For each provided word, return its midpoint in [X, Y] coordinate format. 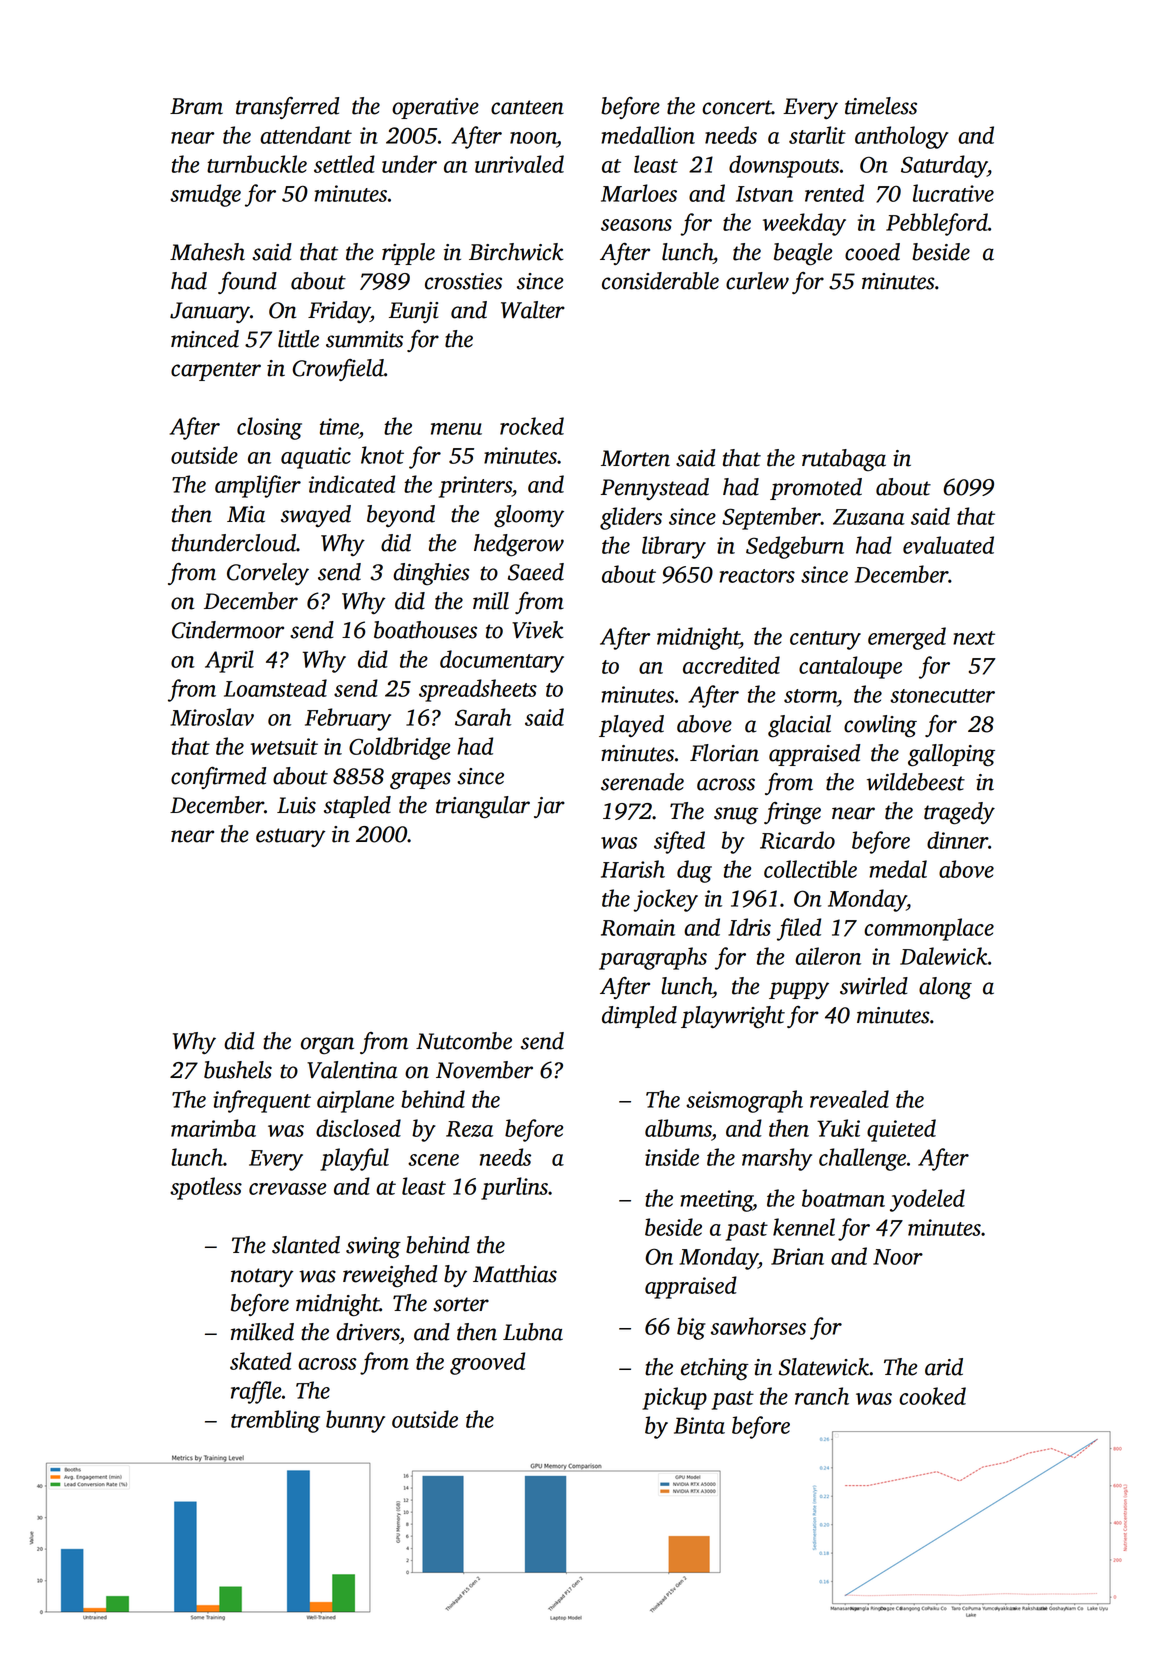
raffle [256, 1392]
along [945, 988]
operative [435, 108]
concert [737, 107]
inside [672, 1157]
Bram [196, 106]
